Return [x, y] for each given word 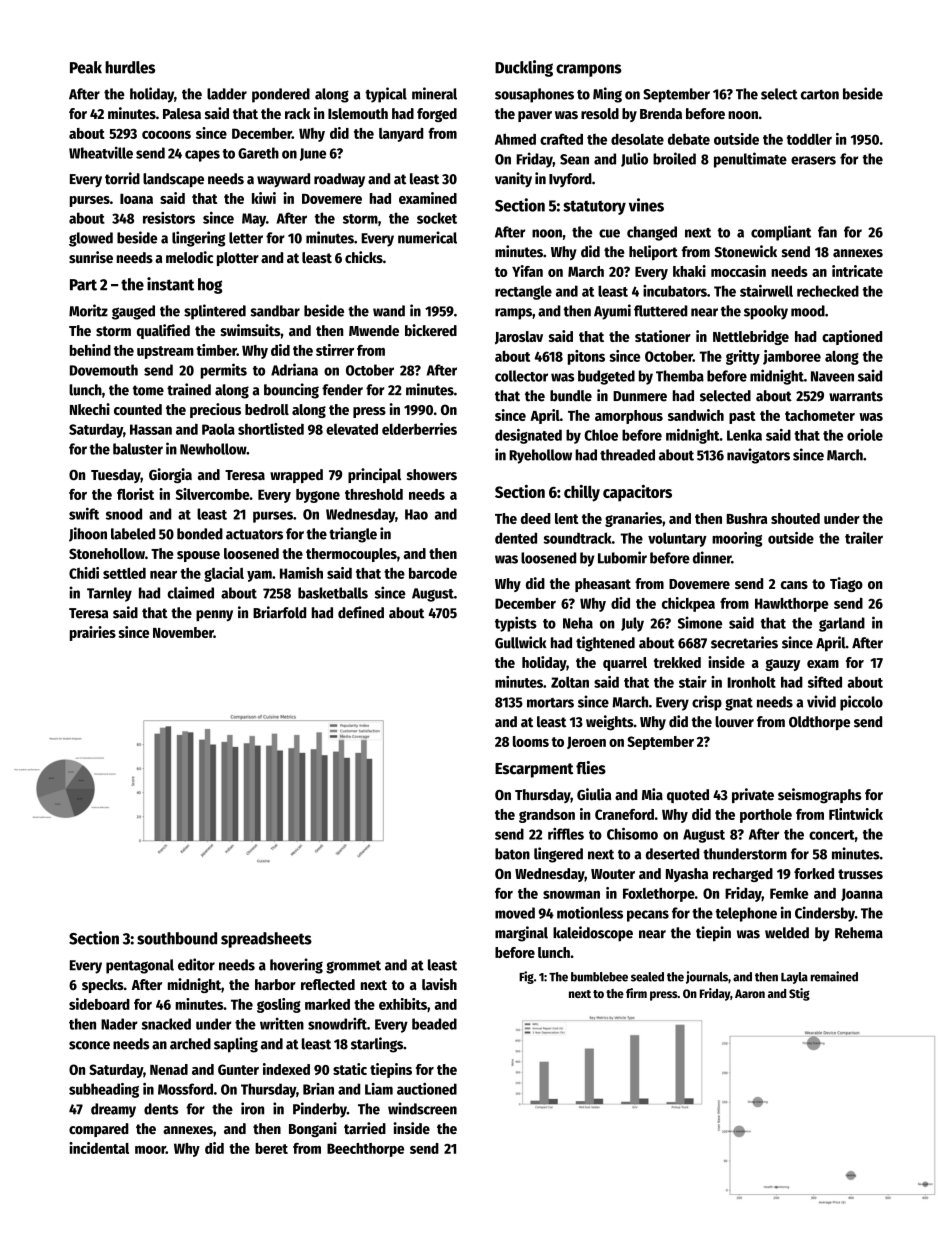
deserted [672, 854]
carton [820, 95]
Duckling [524, 68]
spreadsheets [266, 940]
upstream [165, 352]
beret [271, 1148]
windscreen [422, 1108]
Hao [416, 514]
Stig [799, 994]
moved [515, 913]
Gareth [258, 153]
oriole [865, 435]
